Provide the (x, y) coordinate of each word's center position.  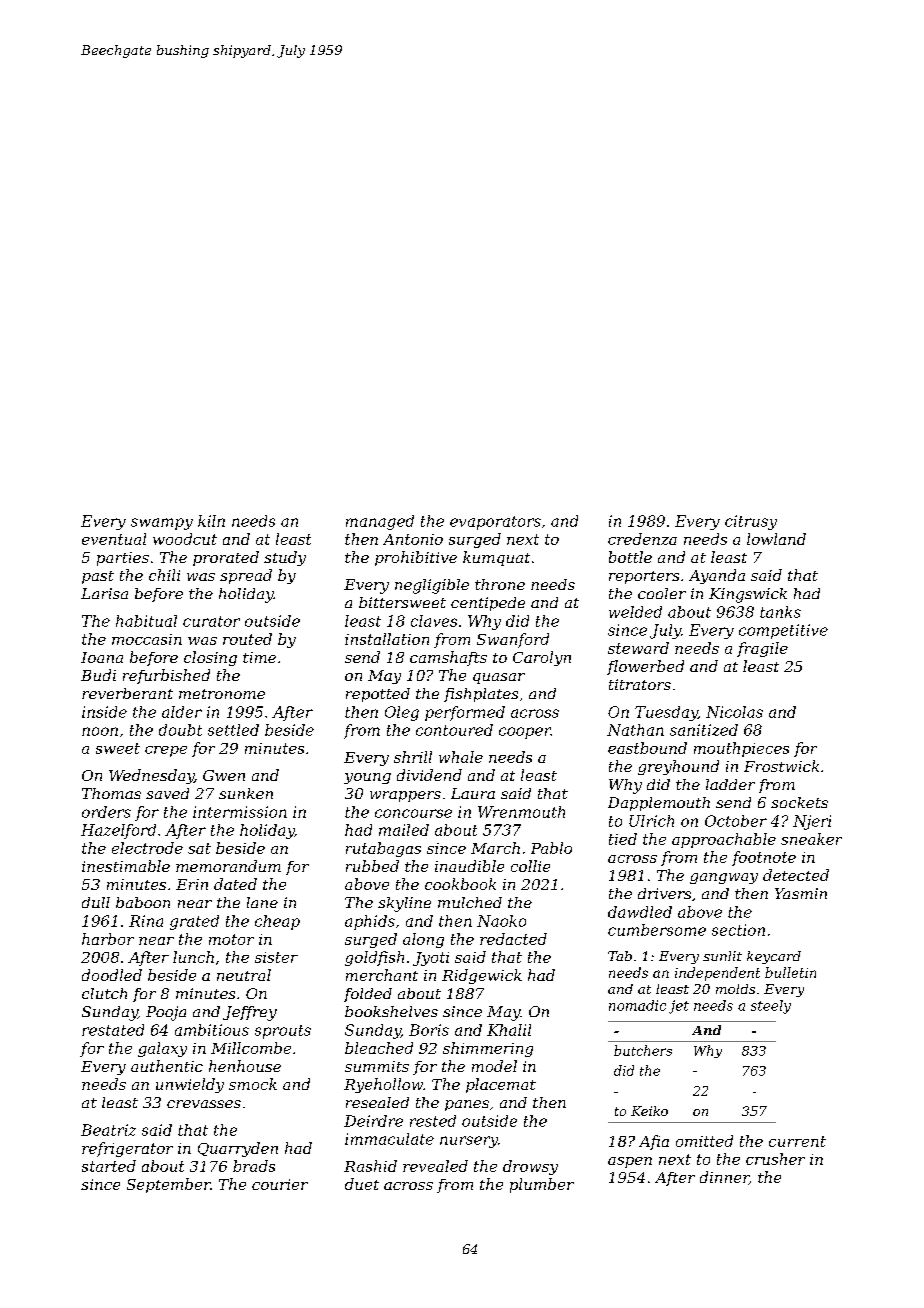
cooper (525, 733)
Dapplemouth (659, 804)
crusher (775, 1159)
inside (104, 712)
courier (280, 1184)
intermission (240, 812)
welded (635, 612)
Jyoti (431, 959)
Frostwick (781, 766)
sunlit (722, 956)
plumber (542, 1185)
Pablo (551, 848)
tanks (780, 612)
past (98, 577)
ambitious (212, 1030)
